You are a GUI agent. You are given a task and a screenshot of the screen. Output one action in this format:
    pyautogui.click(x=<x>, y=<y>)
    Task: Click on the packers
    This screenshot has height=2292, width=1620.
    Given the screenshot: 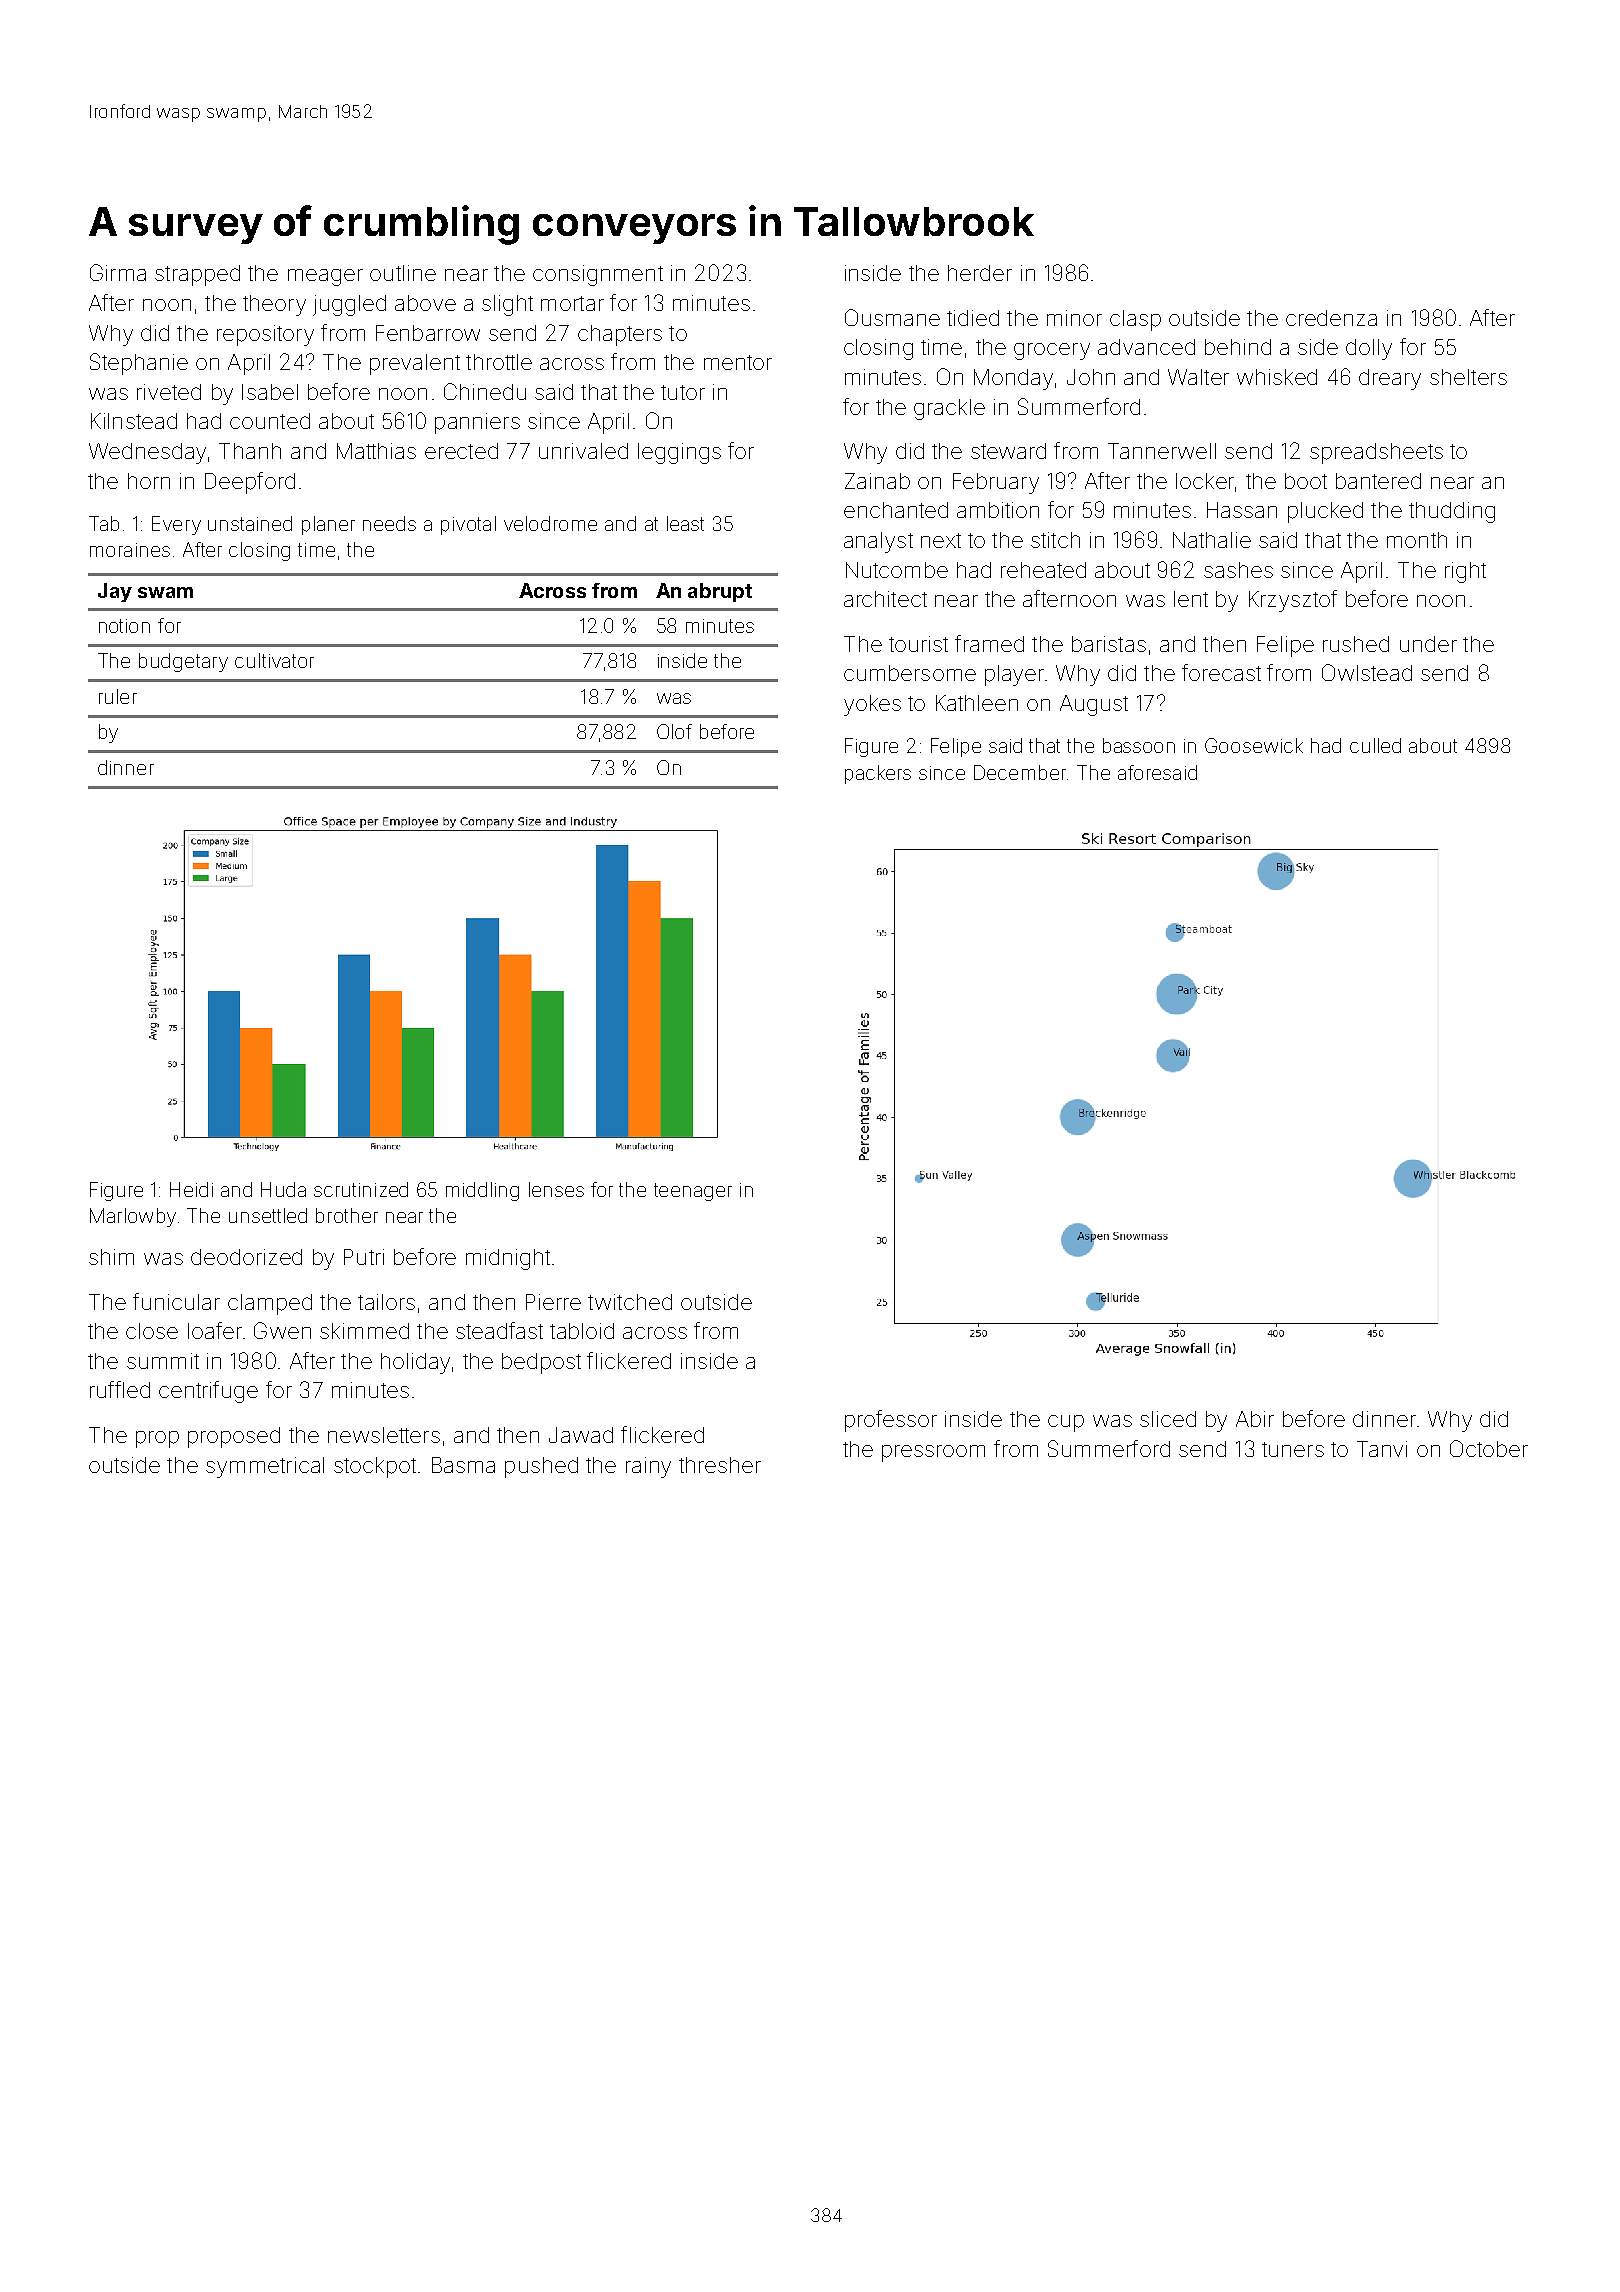 What is the action you would take?
    pyautogui.click(x=878, y=774)
